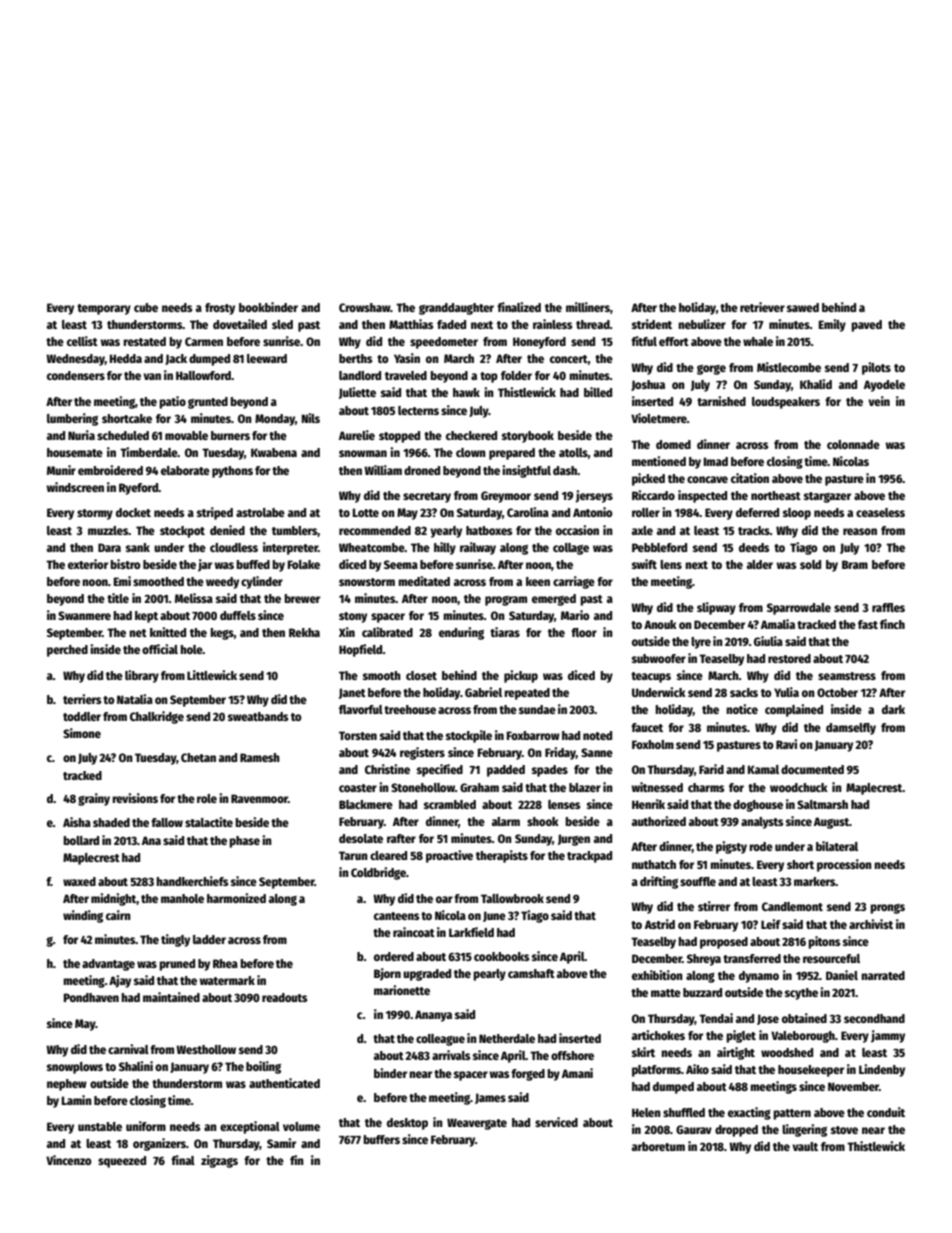  I want to click on temporary, so click(104, 309).
